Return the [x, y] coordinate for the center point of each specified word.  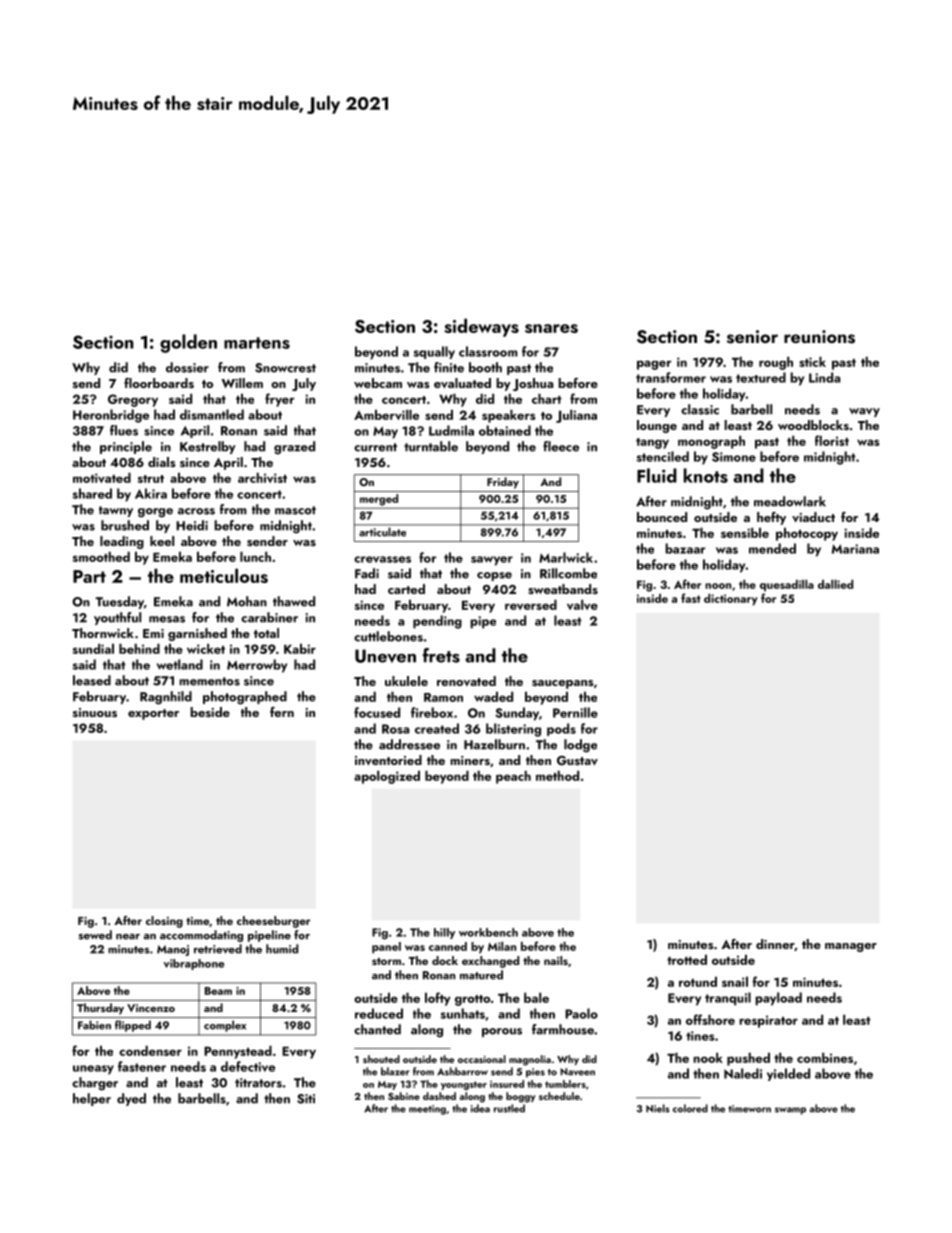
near [128, 937]
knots [706, 475]
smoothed [101, 556]
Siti [306, 1099]
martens [257, 343]
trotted [687, 959]
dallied [835, 584]
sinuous [95, 712]
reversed [531, 604]
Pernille [575, 712]
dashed [439, 1096]
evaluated [462, 383]
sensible [745, 532]
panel [386, 948]
